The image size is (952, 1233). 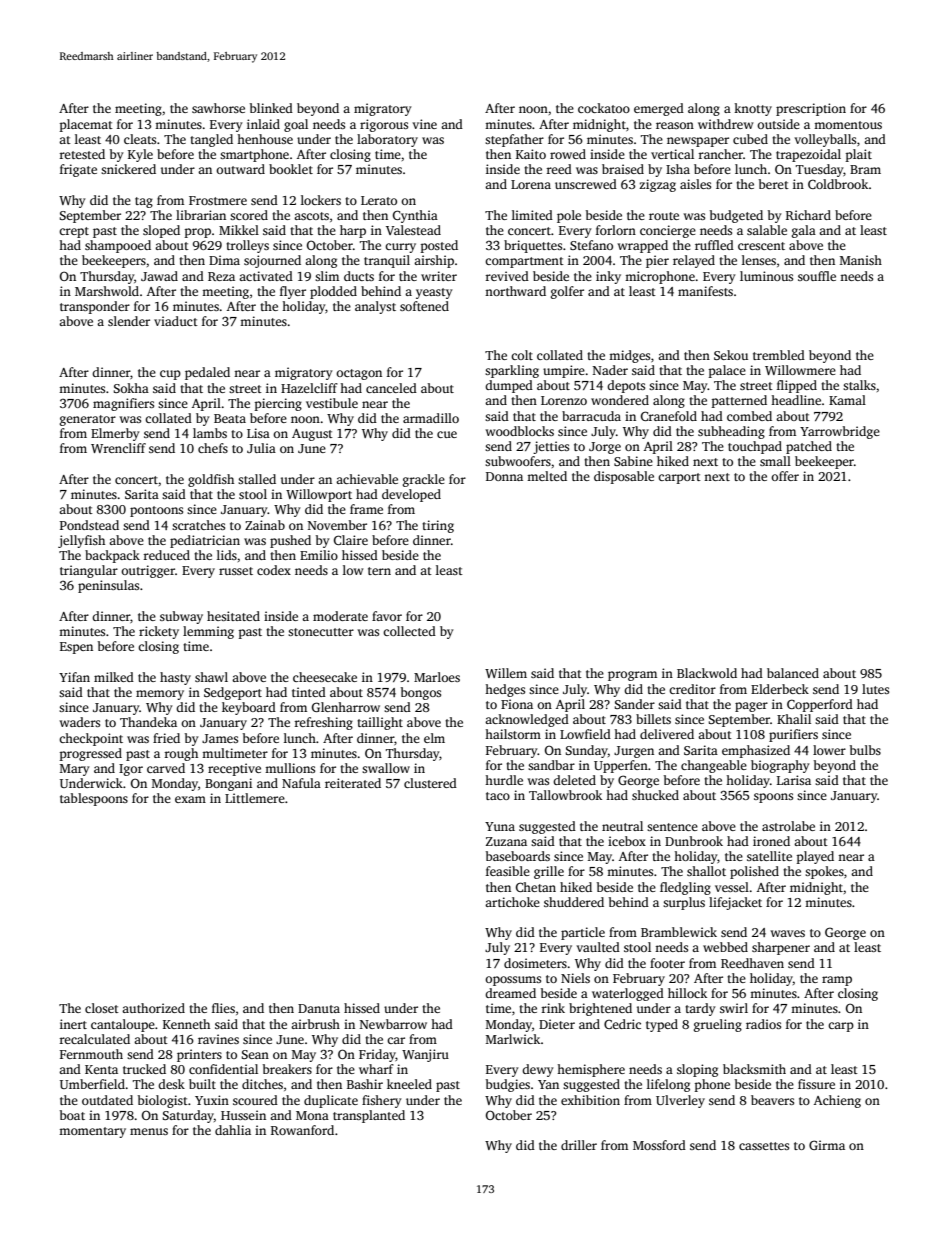 I want to click on menus, so click(x=149, y=1131).
